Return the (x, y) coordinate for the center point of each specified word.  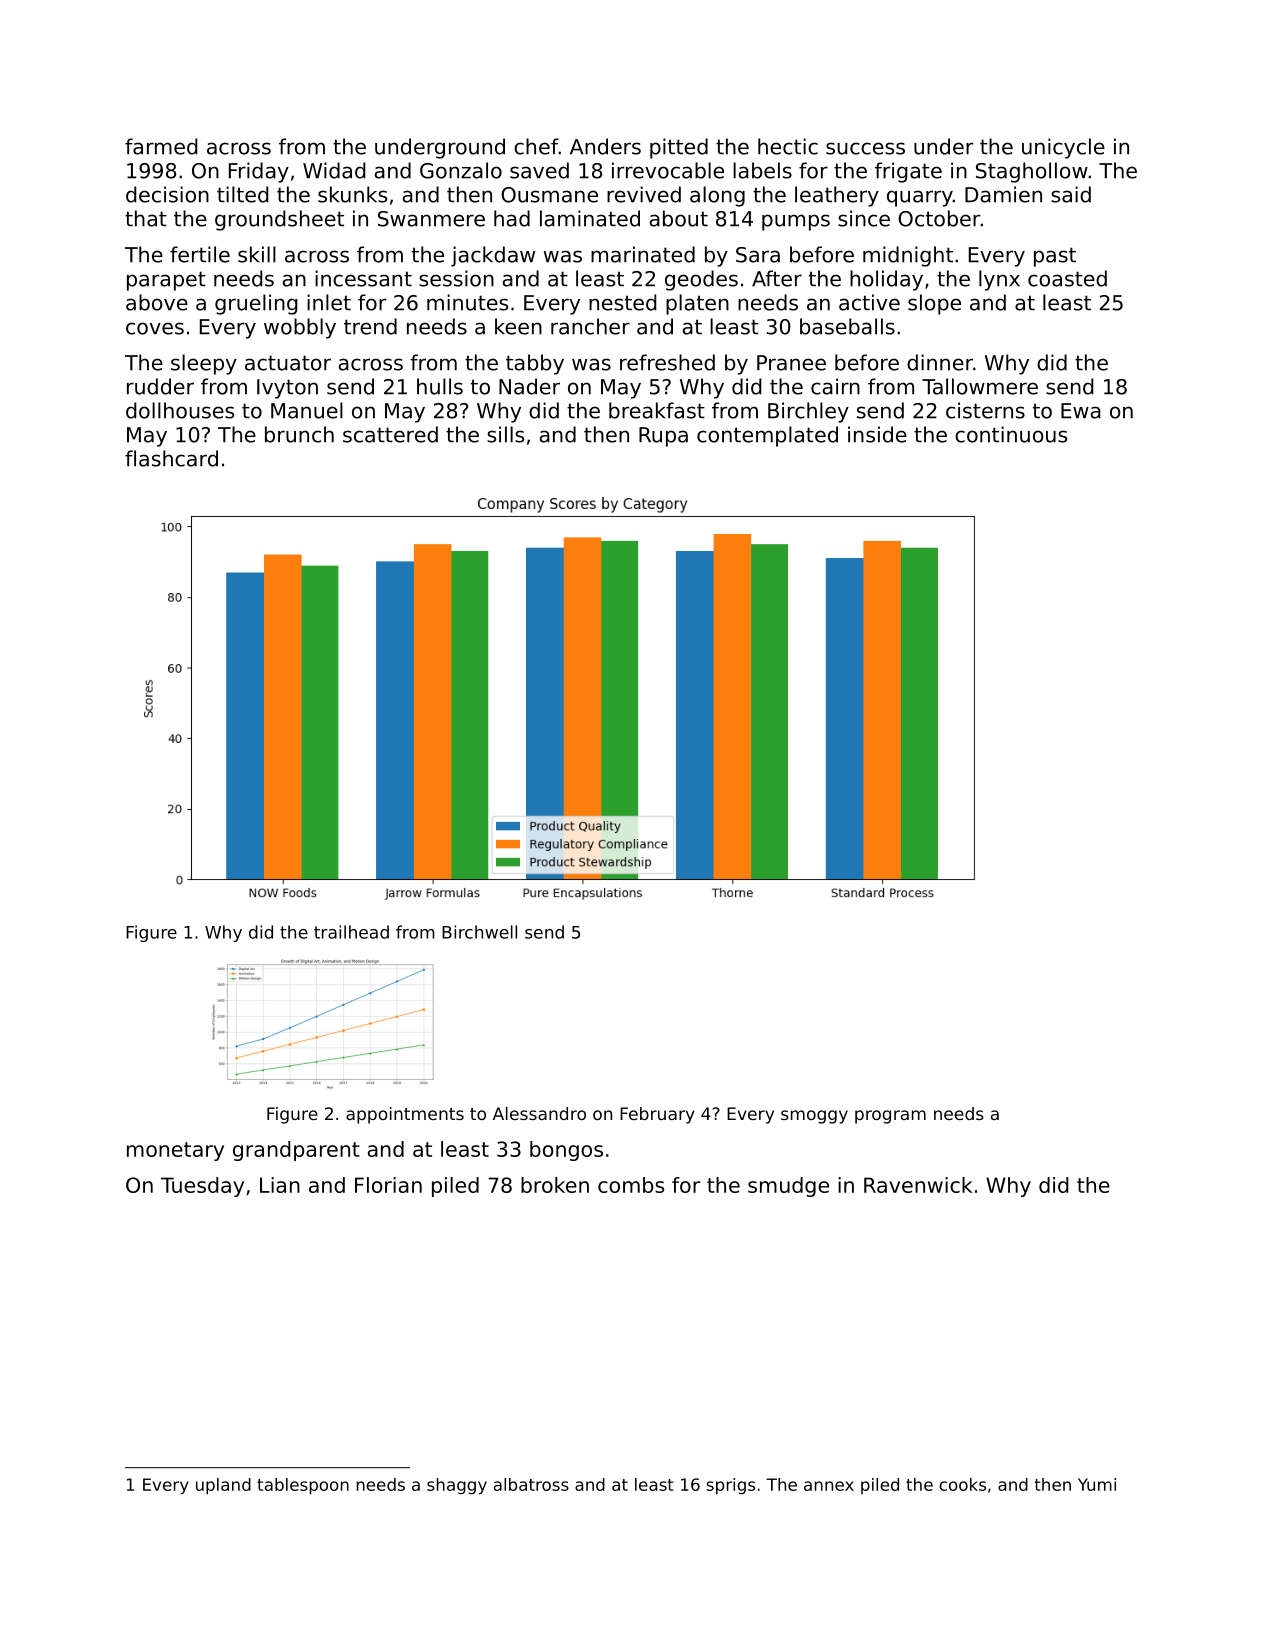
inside (877, 434)
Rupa (663, 437)
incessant (363, 278)
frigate (908, 172)
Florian (388, 1185)
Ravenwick (918, 1185)
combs (631, 1185)
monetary (175, 1151)
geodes (701, 280)
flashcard (171, 458)
